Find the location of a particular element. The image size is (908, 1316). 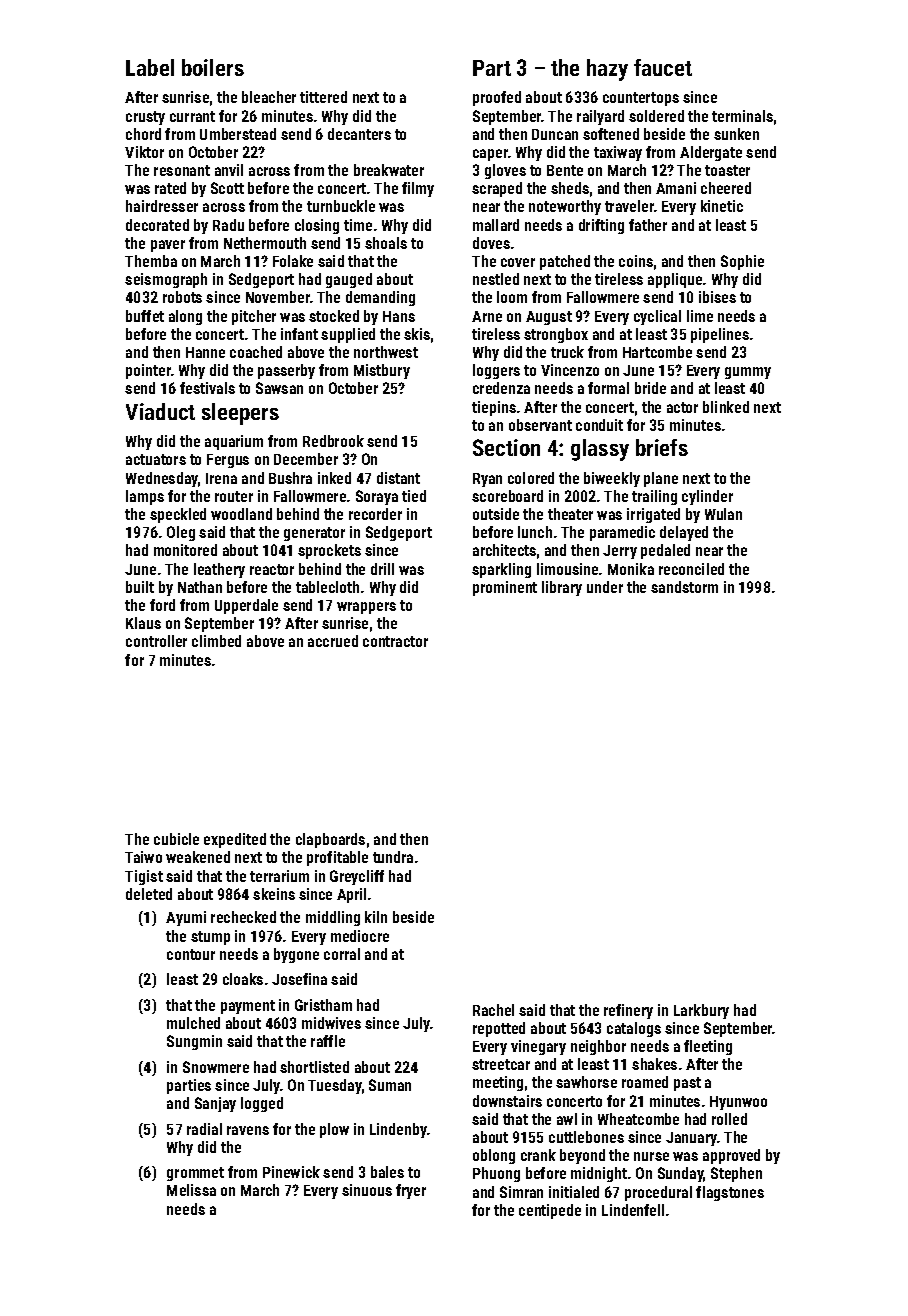

breakwater is located at coordinates (389, 170).
